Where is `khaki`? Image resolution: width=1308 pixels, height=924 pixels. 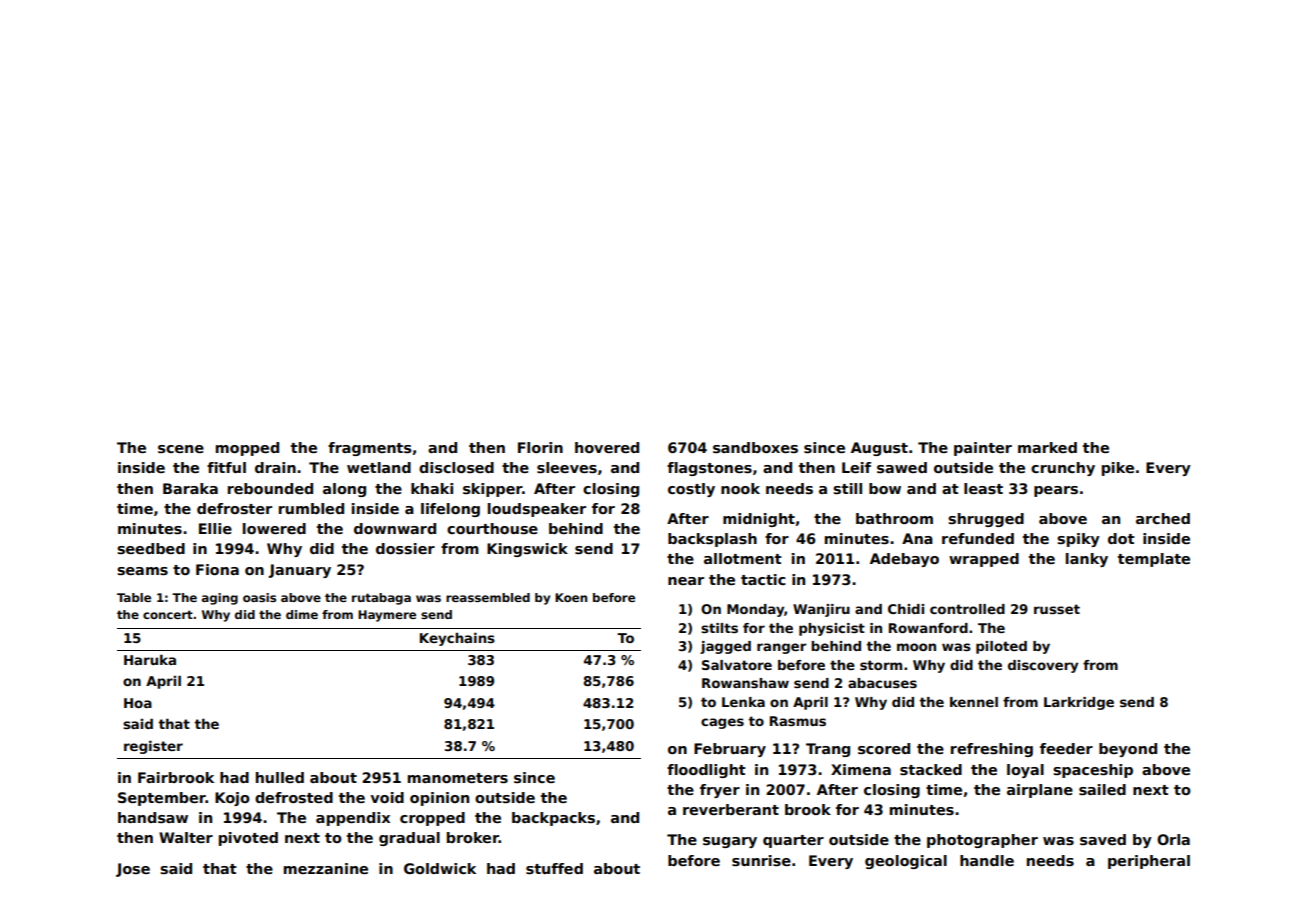
khaki is located at coordinates (432, 488).
